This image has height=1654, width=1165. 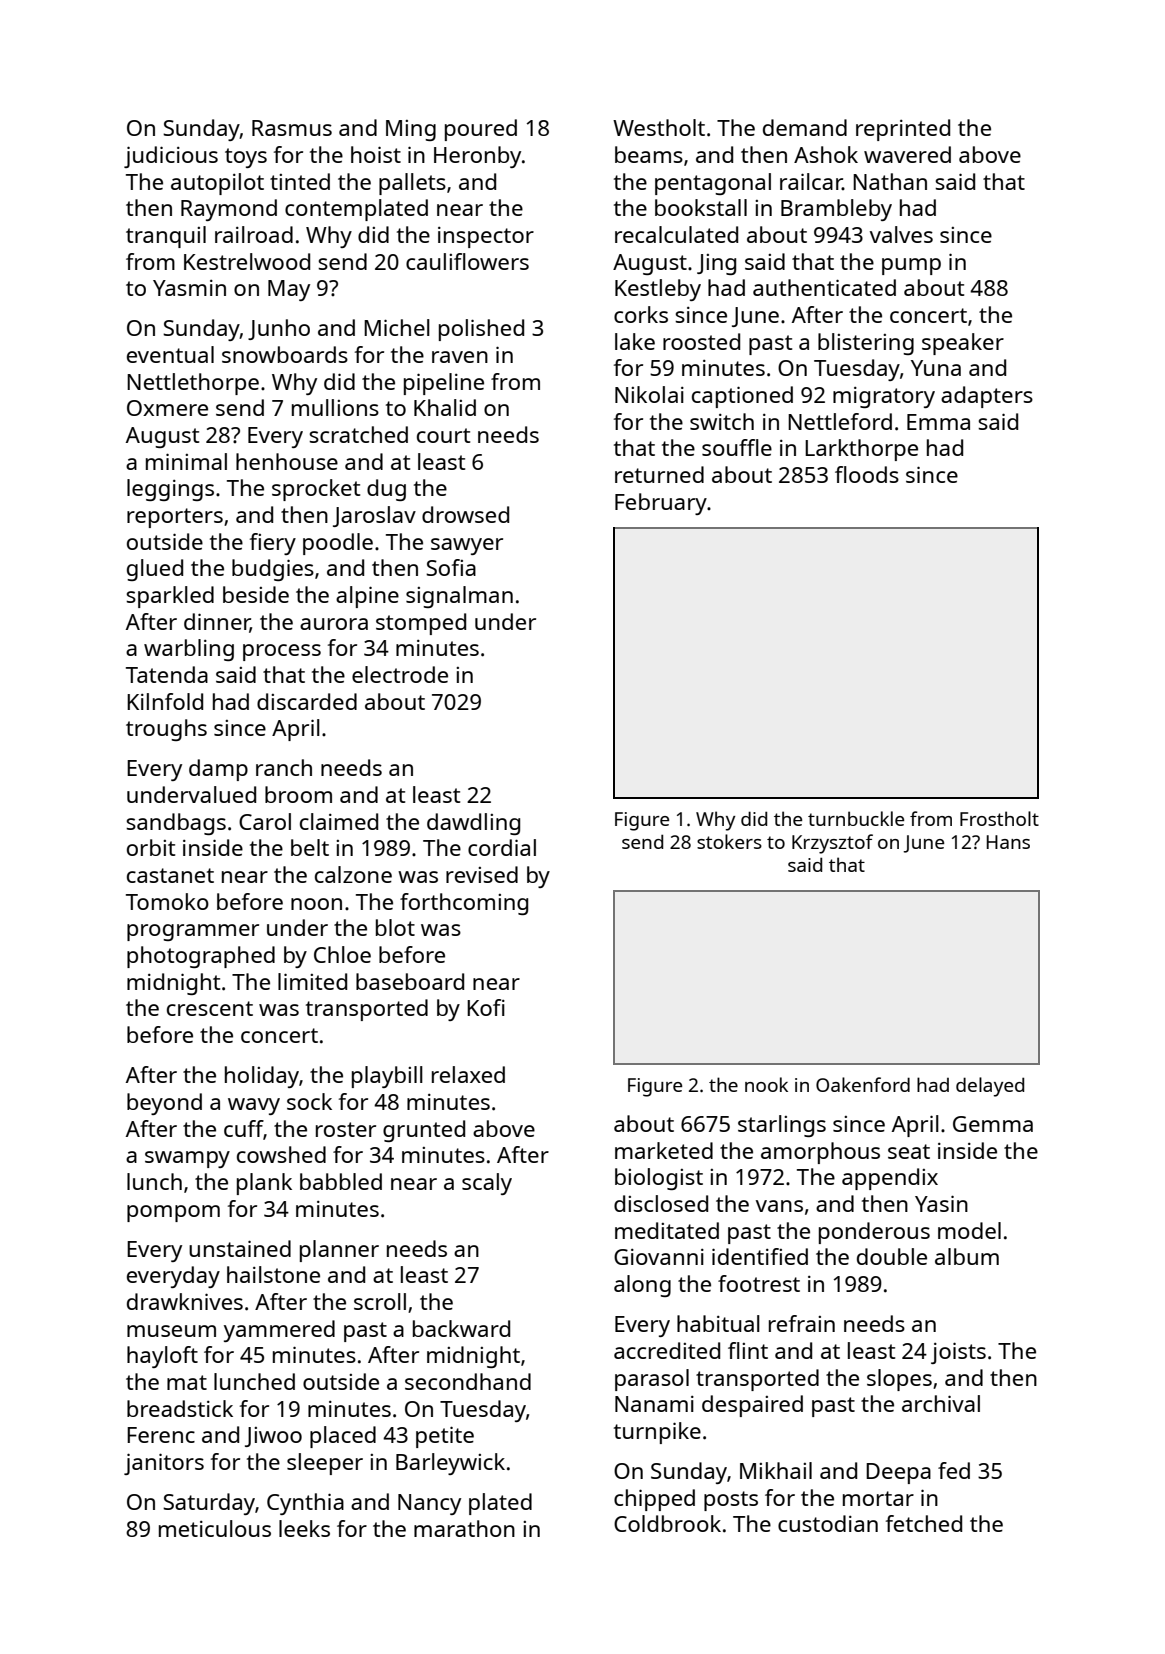 I want to click on February, so click(x=661, y=504).
